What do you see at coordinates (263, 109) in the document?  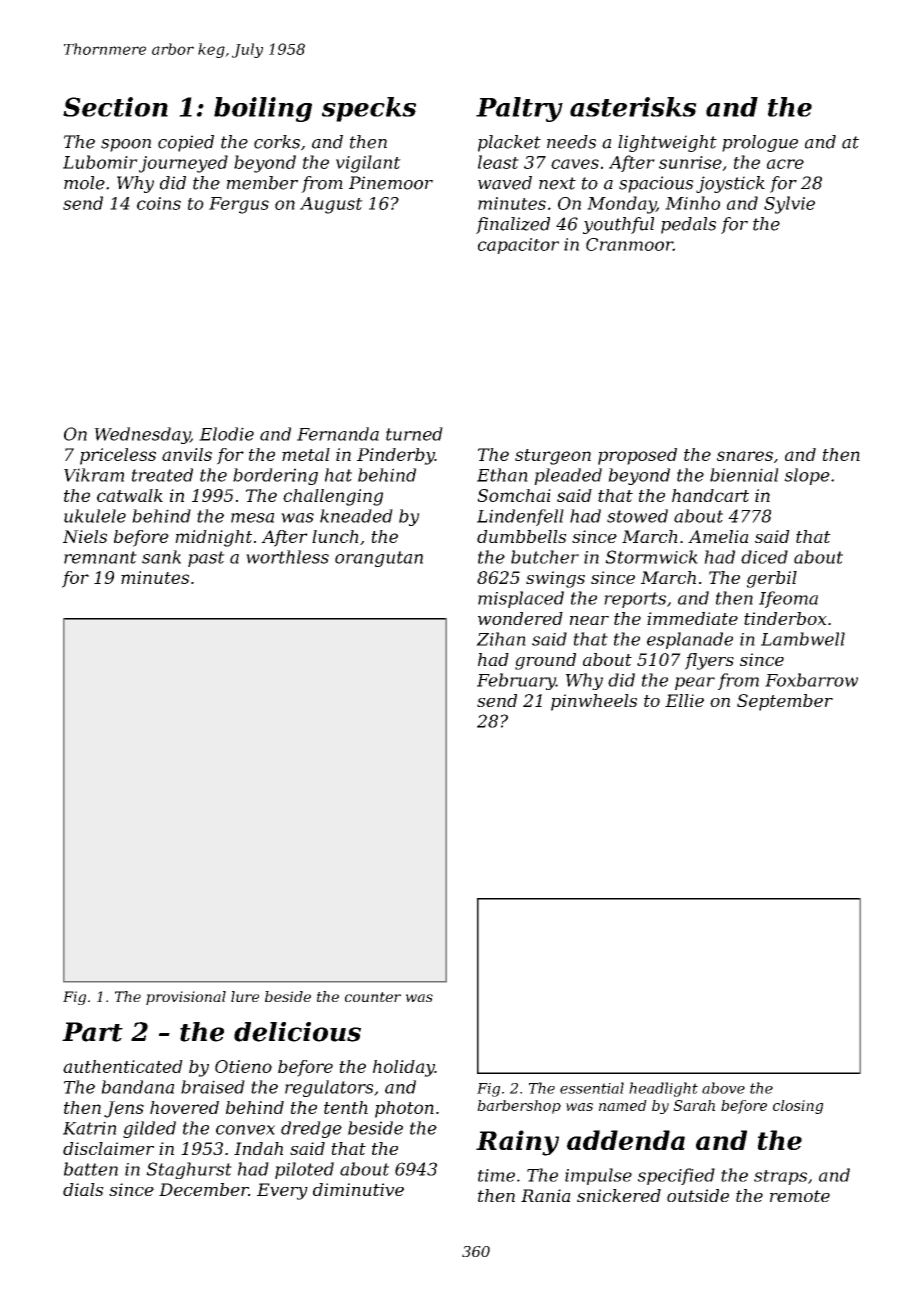 I see `boiling` at bounding box center [263, 109].
